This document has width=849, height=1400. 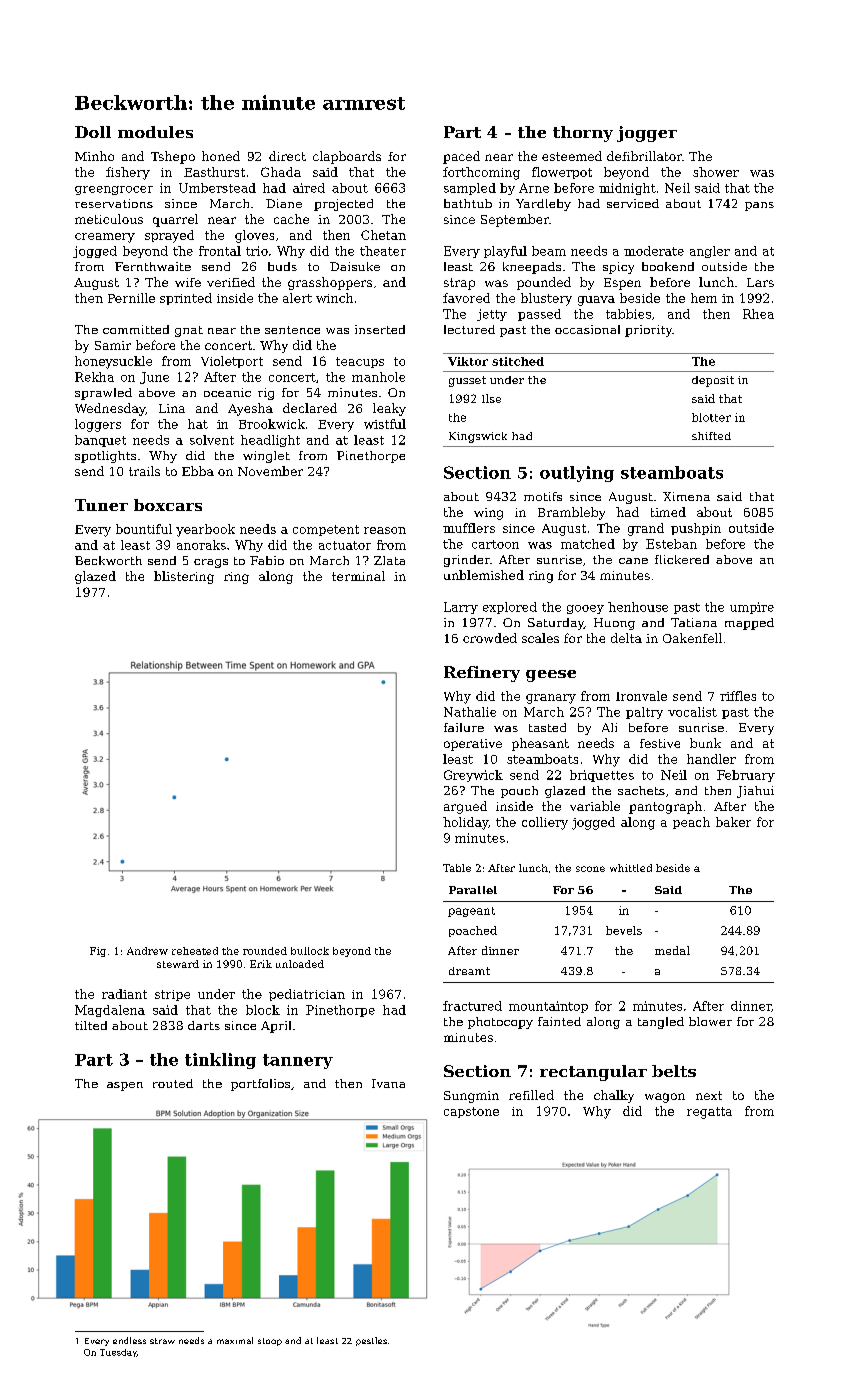 What do you see at coordinates (267, 560) in the document?
I see `Fabio` at bounding box center [267, 560].
